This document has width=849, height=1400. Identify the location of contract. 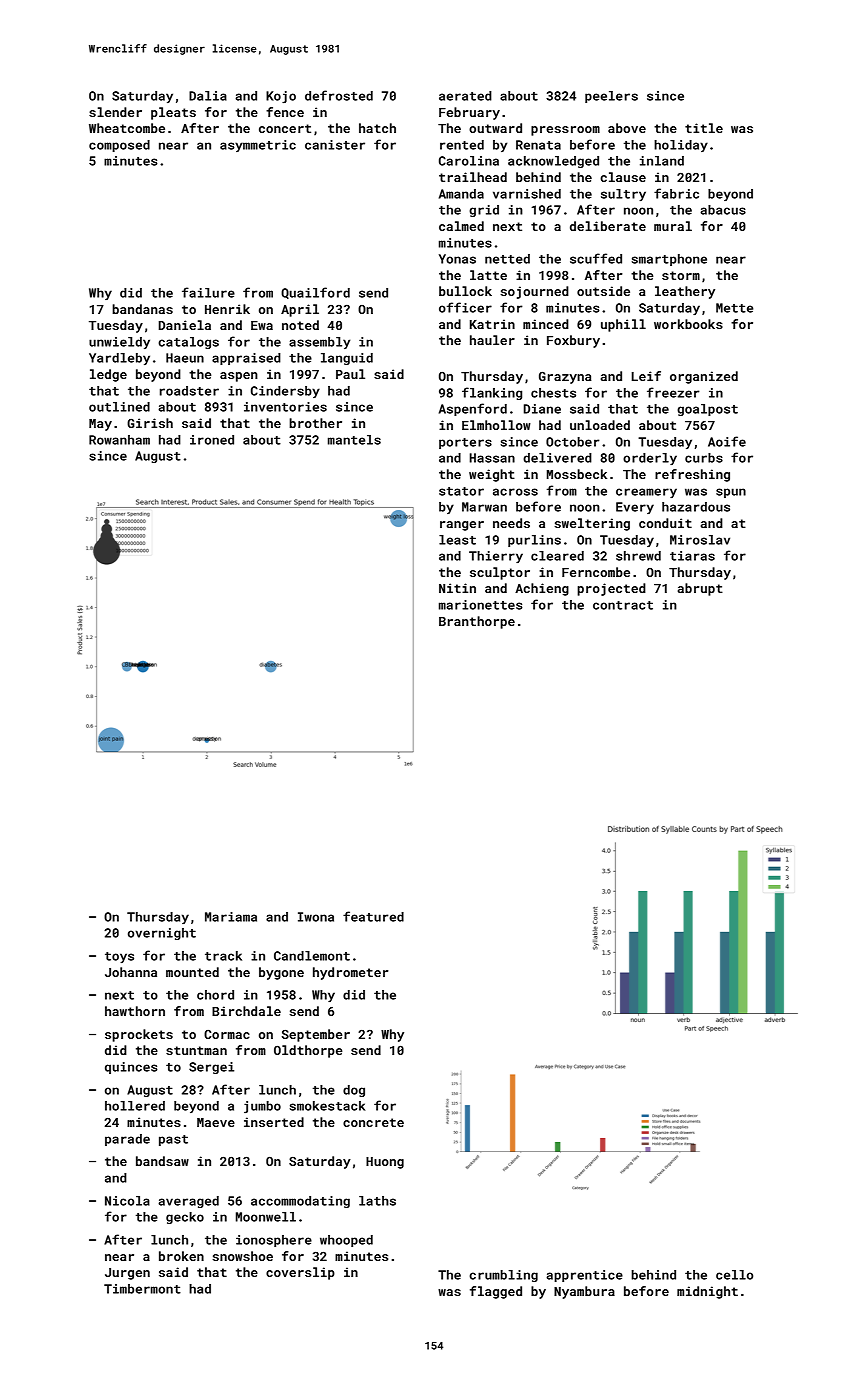
(623, 605).
